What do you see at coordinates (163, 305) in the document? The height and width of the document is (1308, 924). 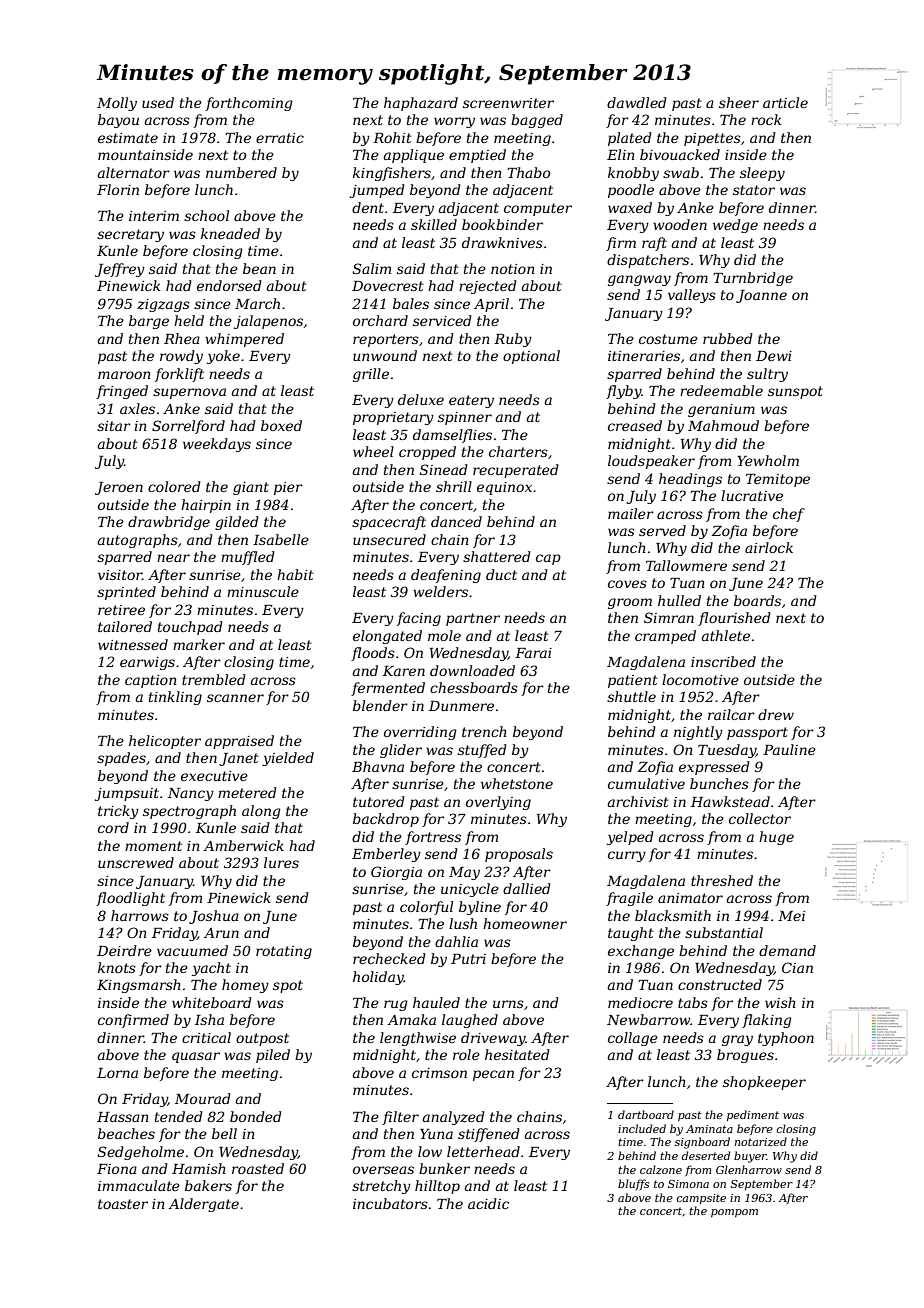 I see `zigzags` at bounding box center [163, 305].
